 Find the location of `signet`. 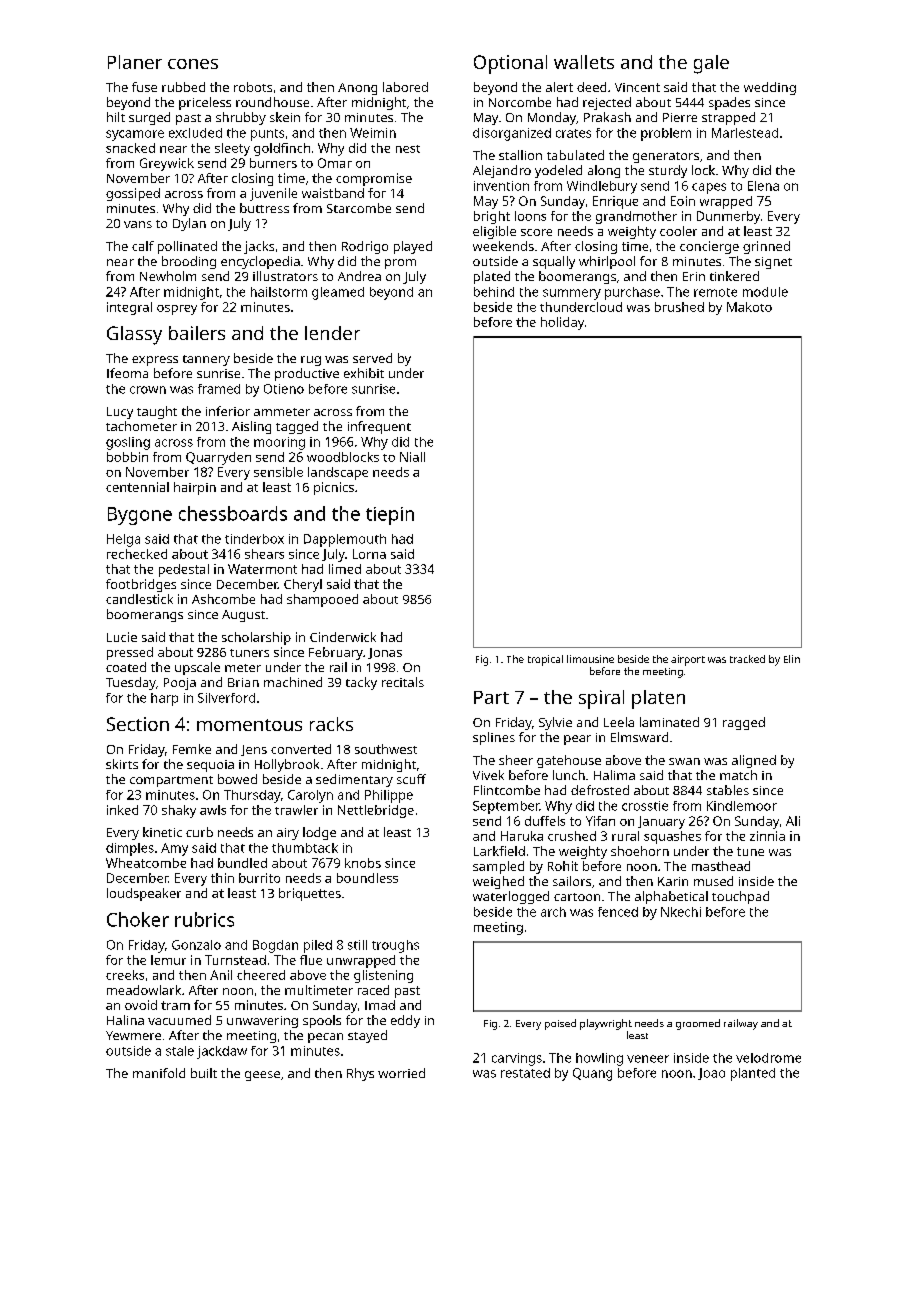

signet is located at coordinates (773, 263).
